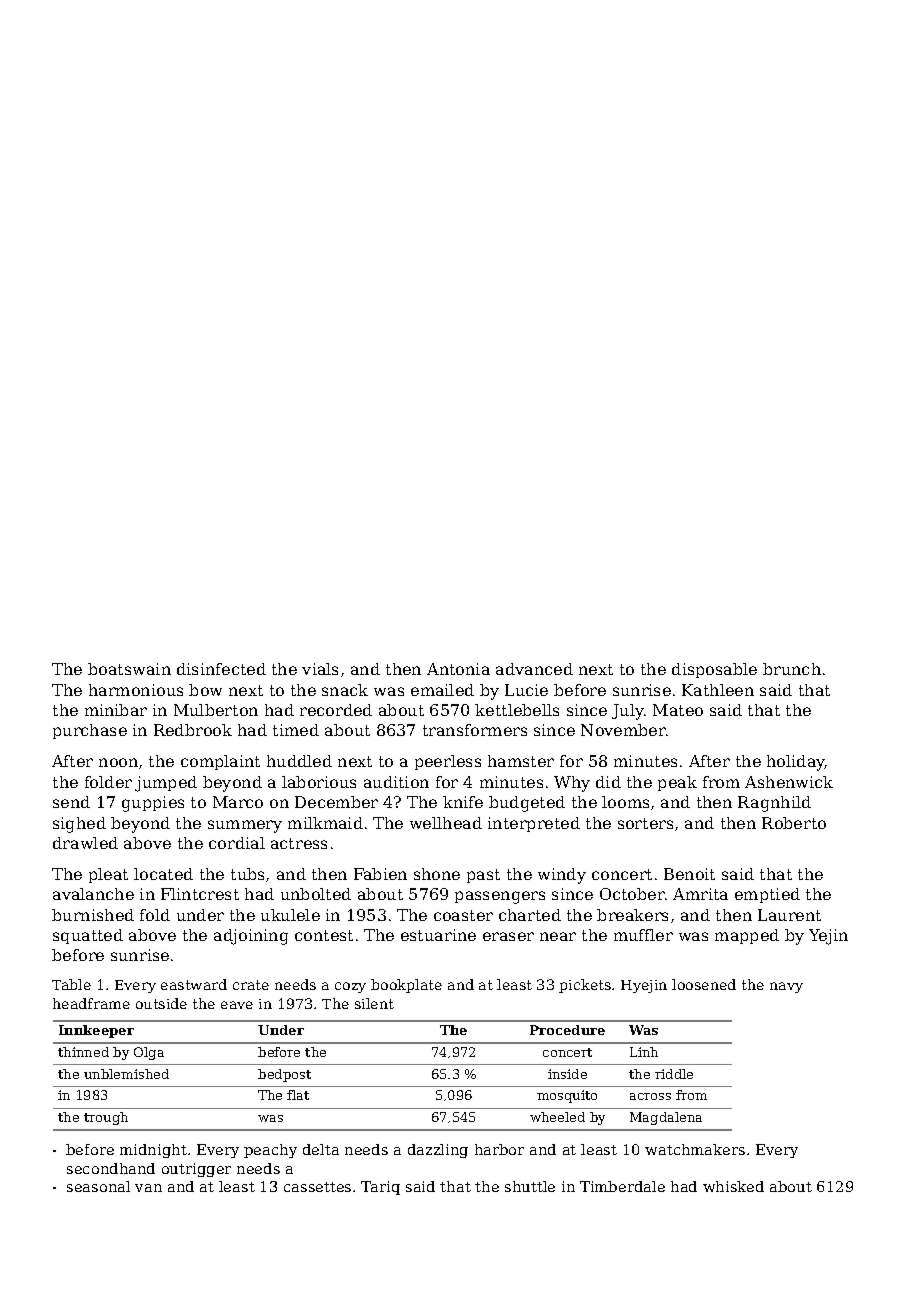 This image has width=908, height=1316. I want to click on disinfected, so click(221, 669).
